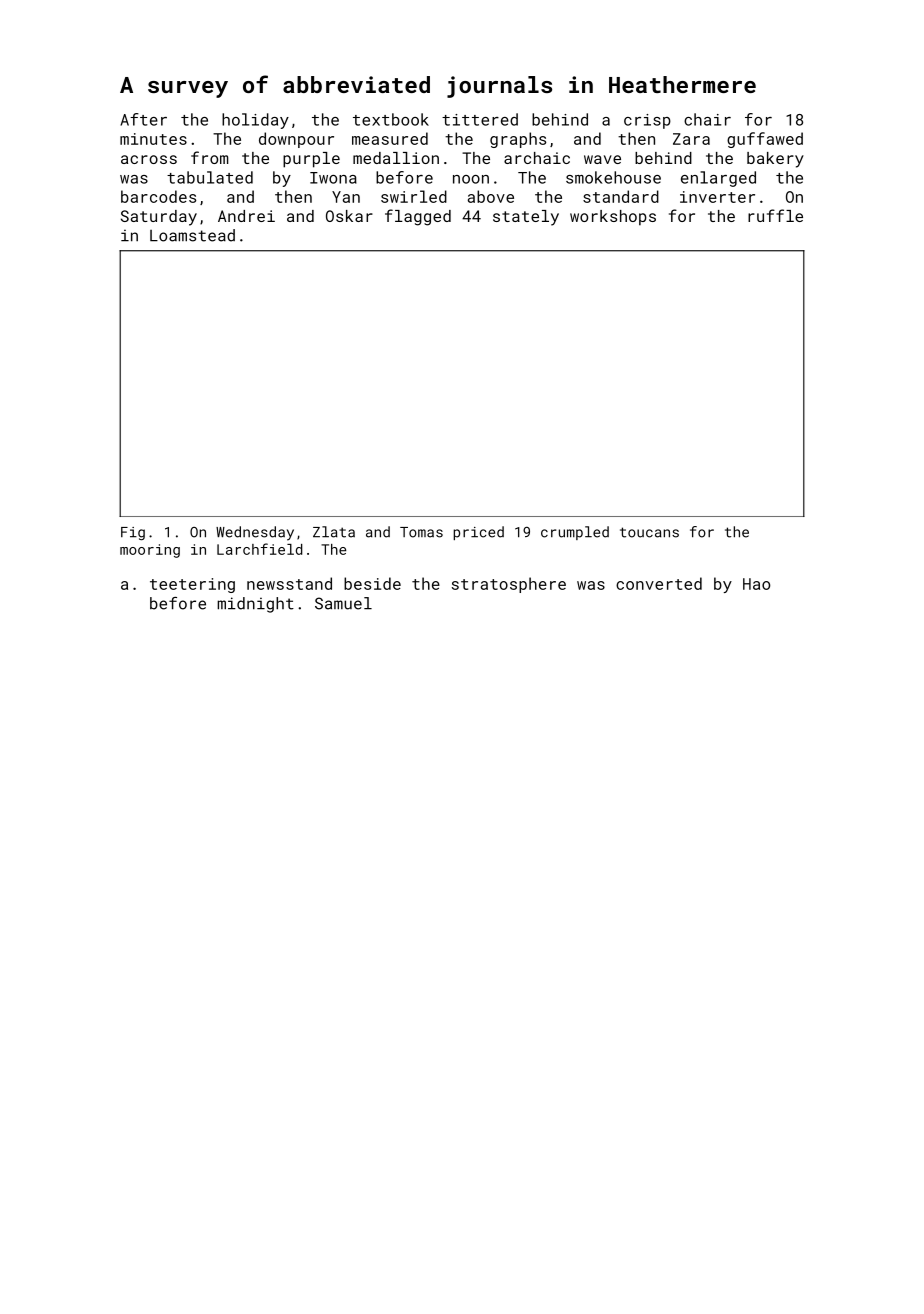 The width and height of the screenshot is (924, 1314). I want to click on toucans, so click(649, 532).
